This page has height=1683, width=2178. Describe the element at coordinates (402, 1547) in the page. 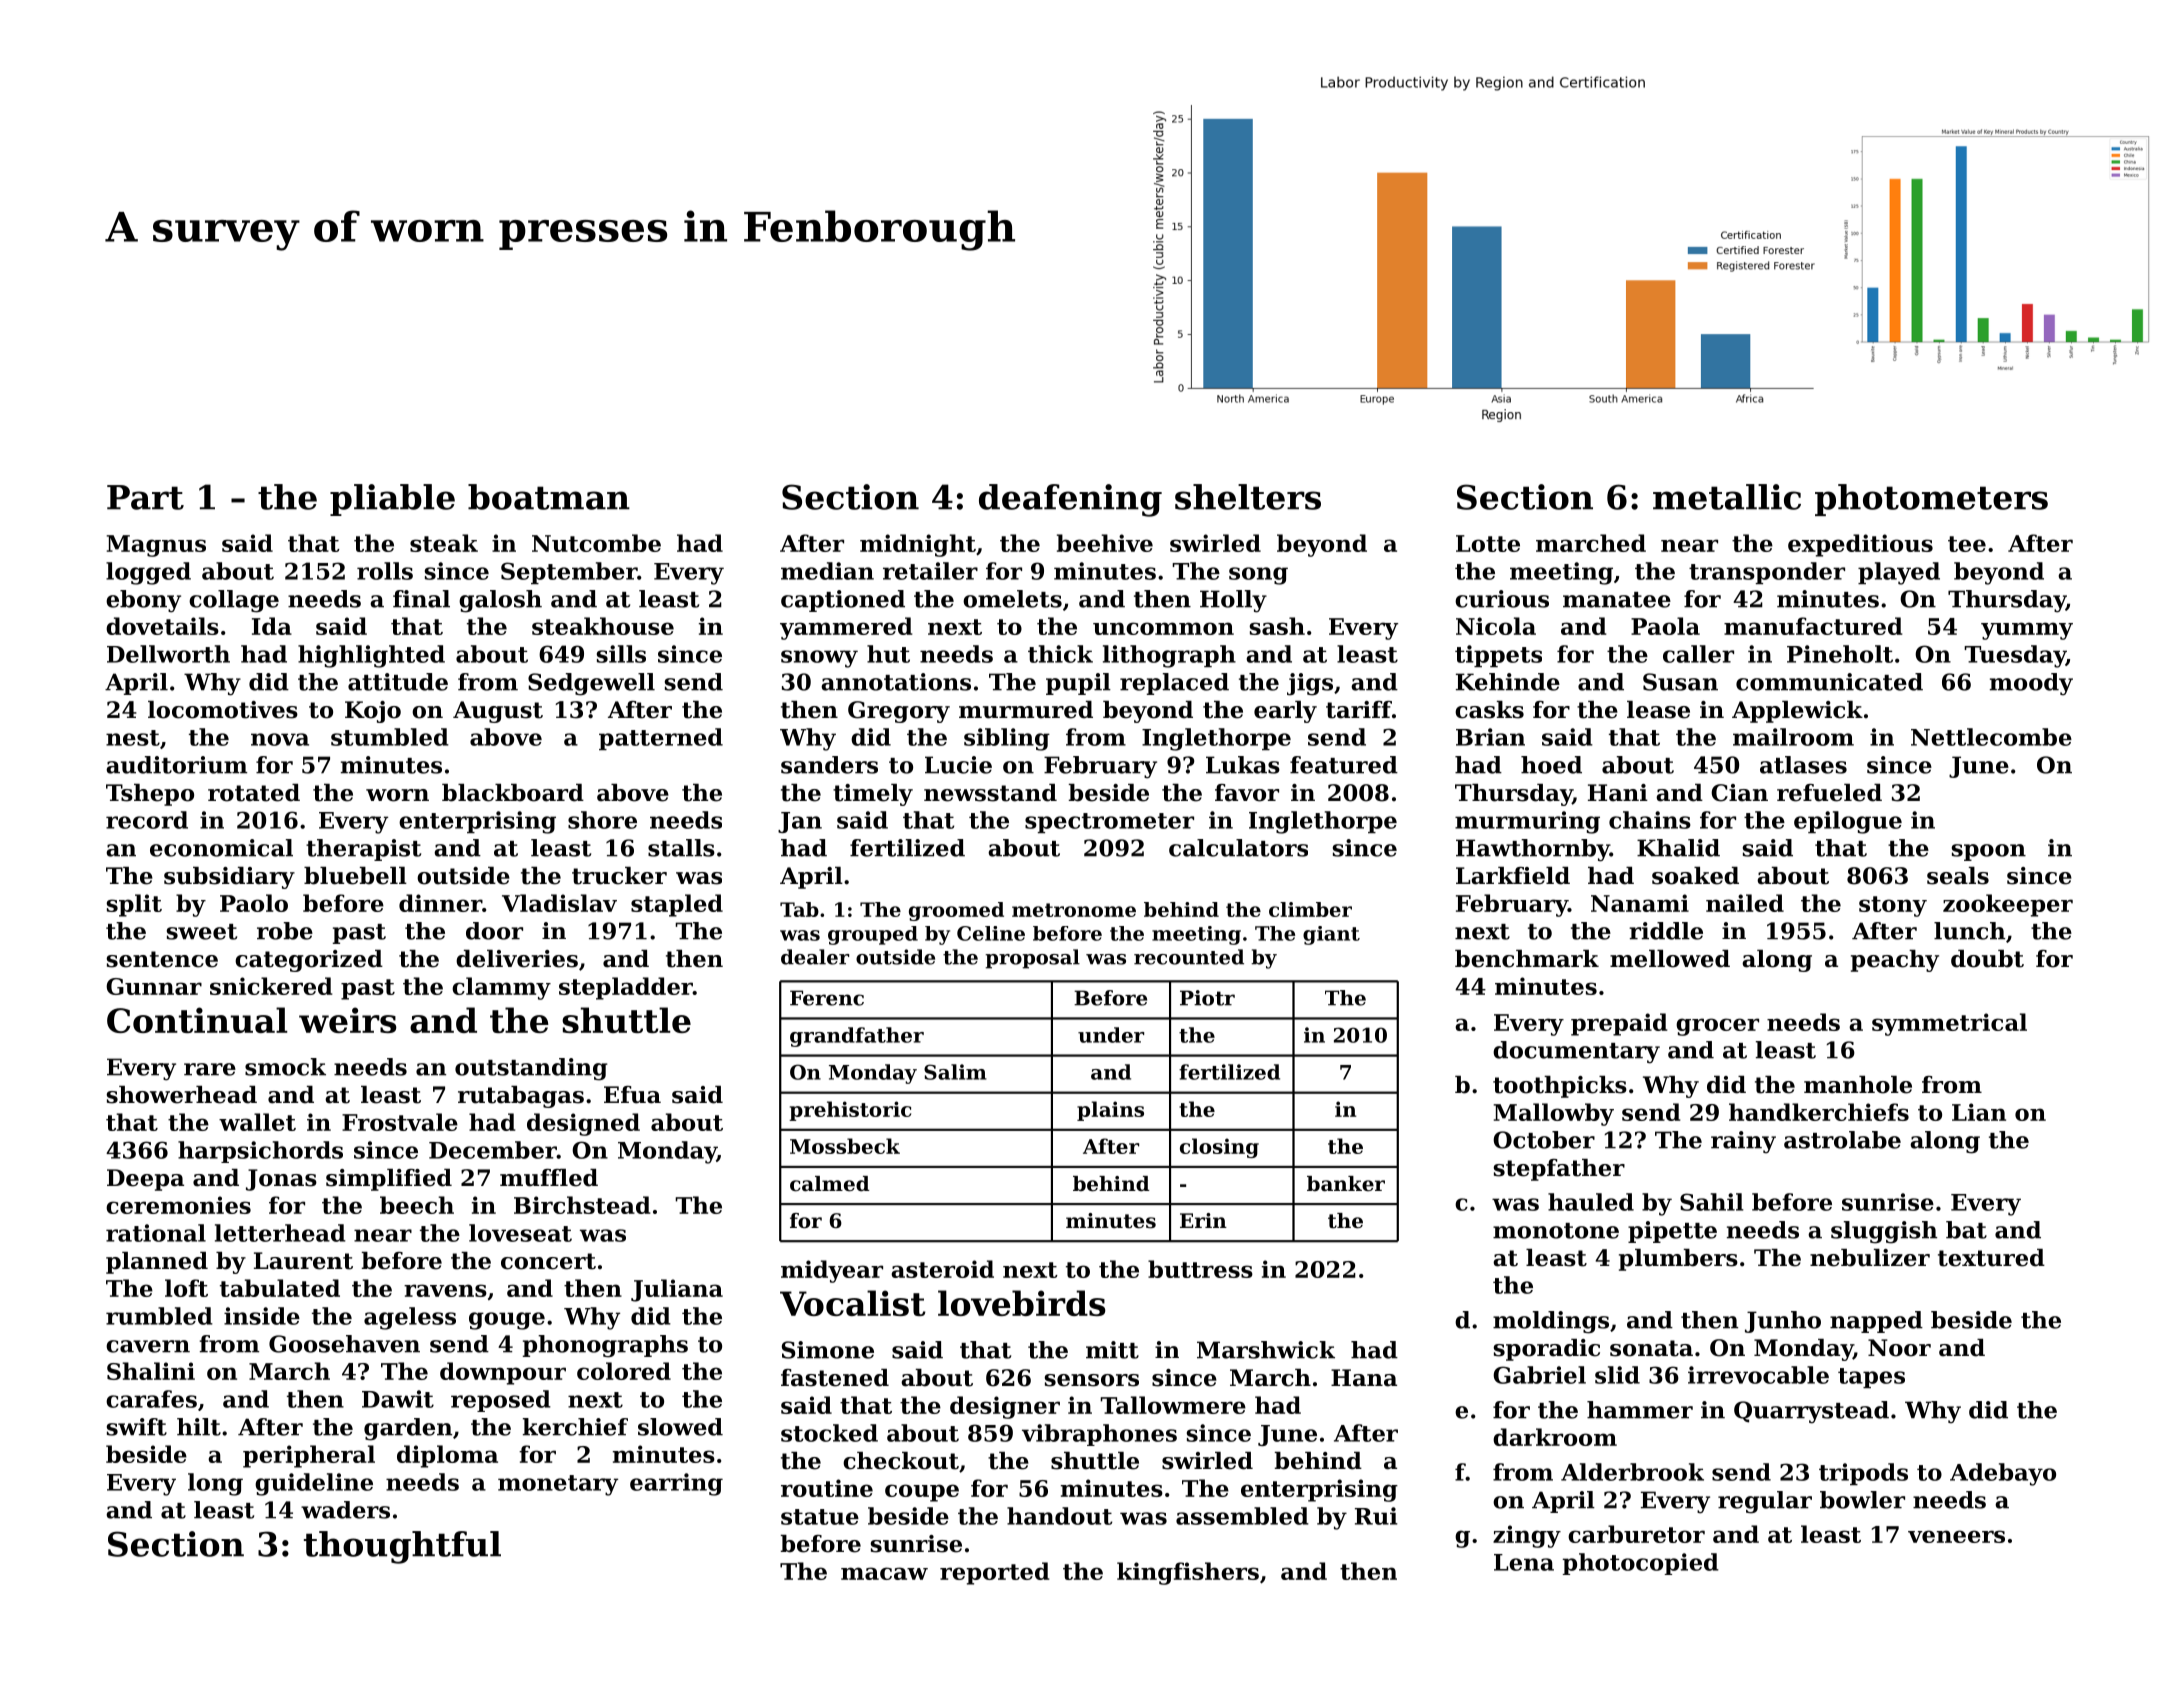

I see `thoughtful` at that location.
